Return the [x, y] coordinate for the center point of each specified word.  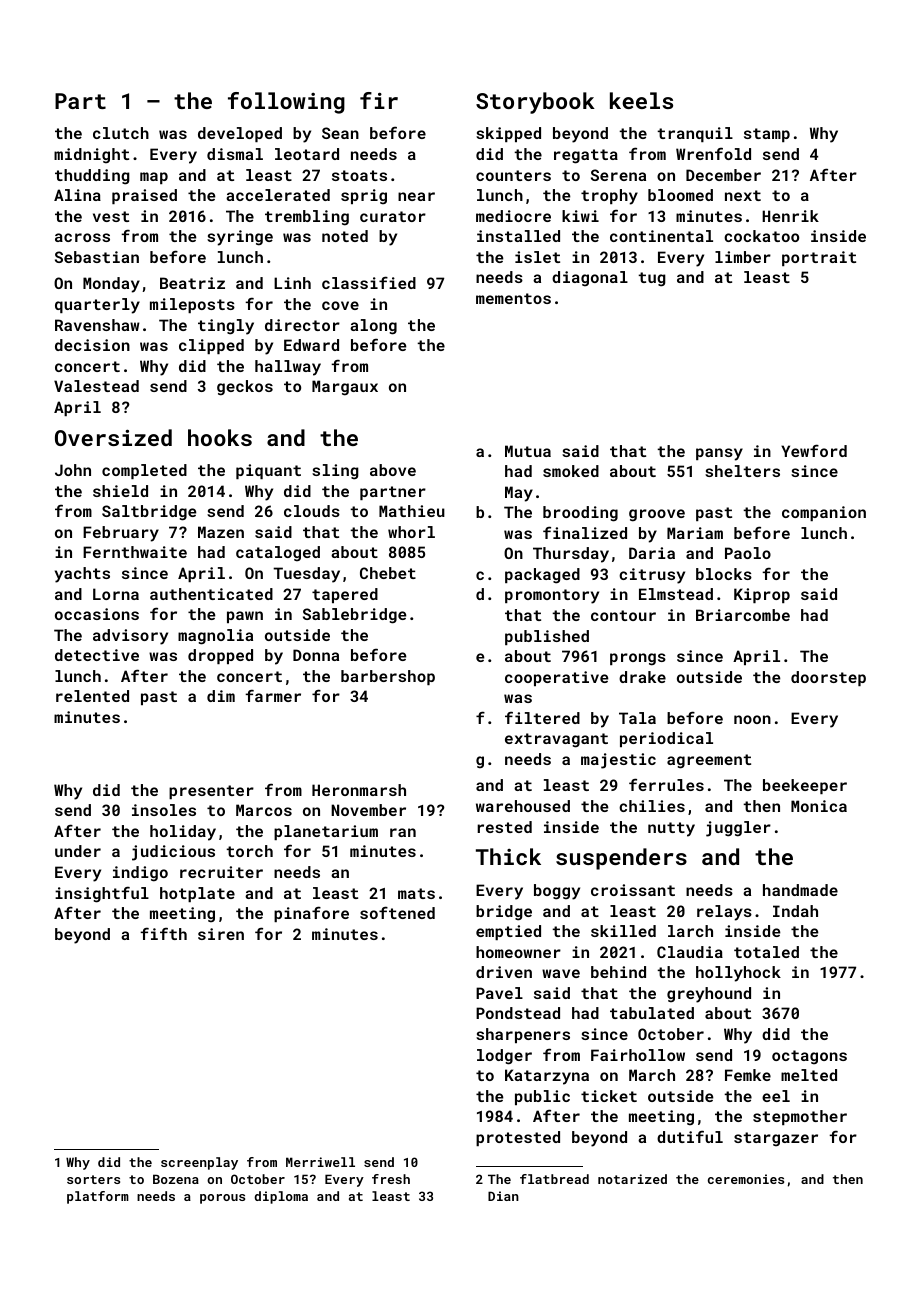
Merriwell [320, 1162]
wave [561, 973]
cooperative [557, 678]
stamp [767, 135]
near [416, 196]
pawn [245, 617]
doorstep [828, 678]
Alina [77, 195]
